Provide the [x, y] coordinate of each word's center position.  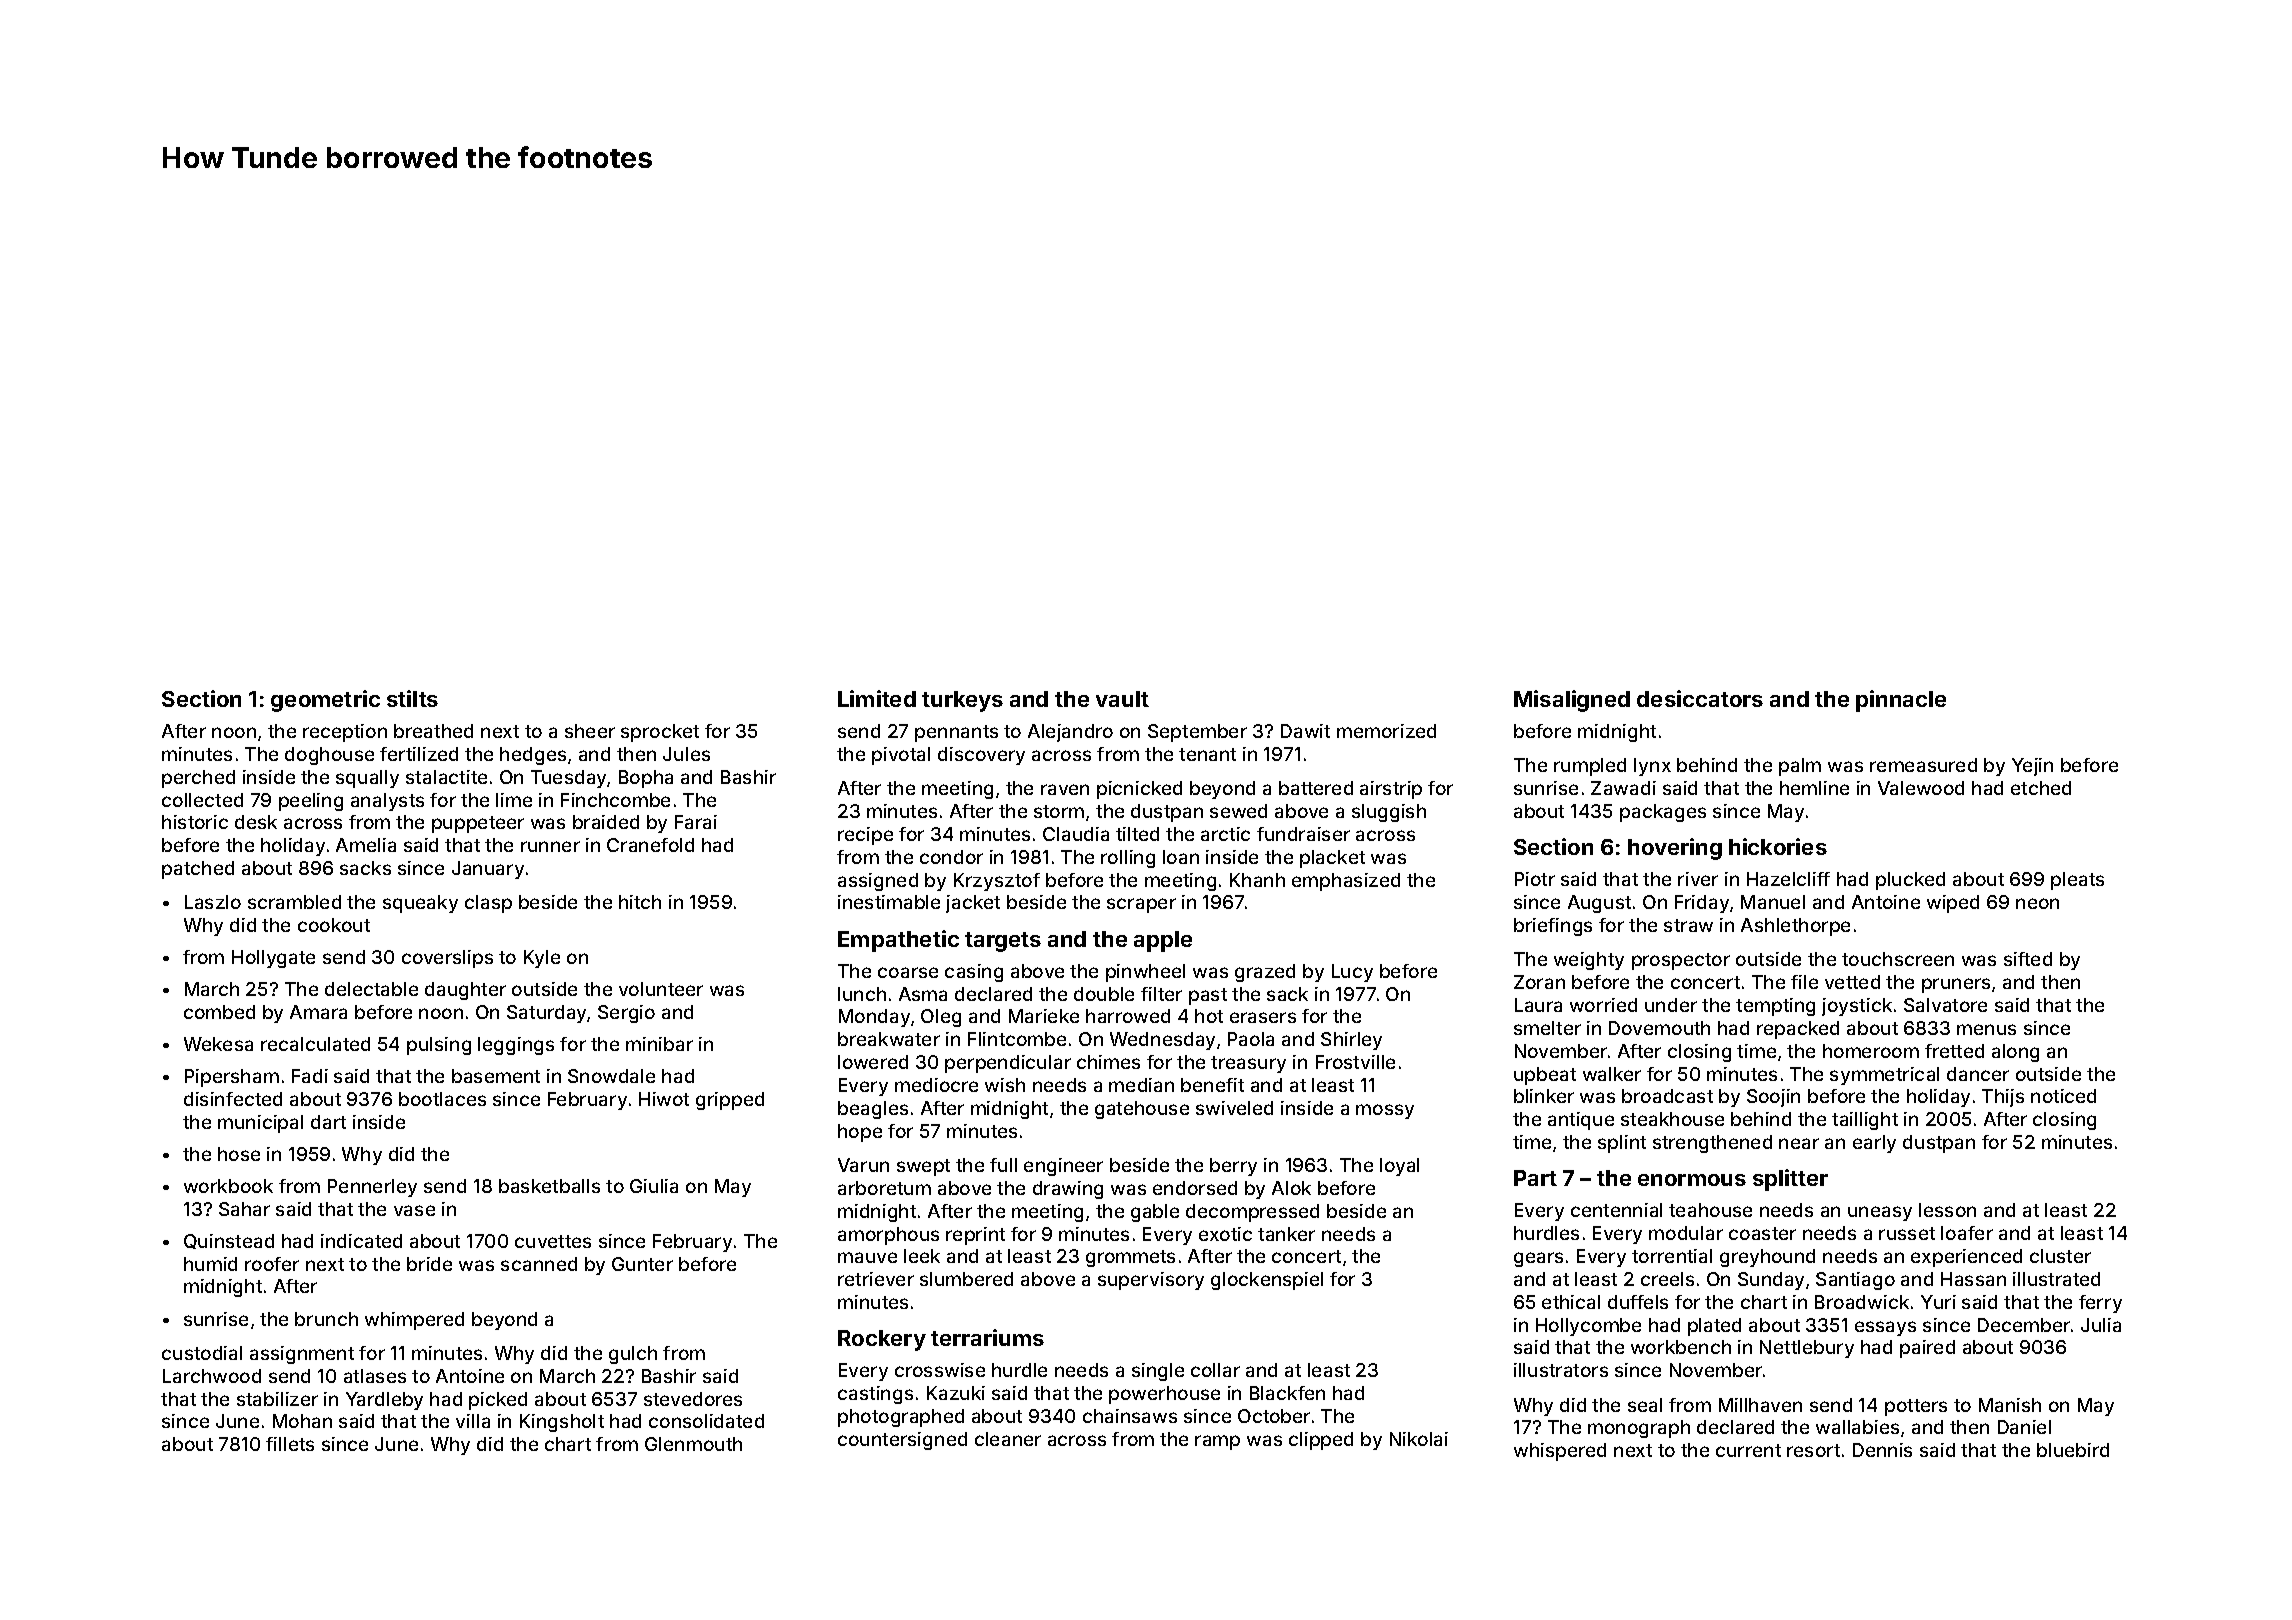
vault [1122, 699]
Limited [877, 698]
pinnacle [1901, 701]
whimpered [414, 1321]
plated [1714, 1327]
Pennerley [372, 1188]
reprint [975, 1236]
